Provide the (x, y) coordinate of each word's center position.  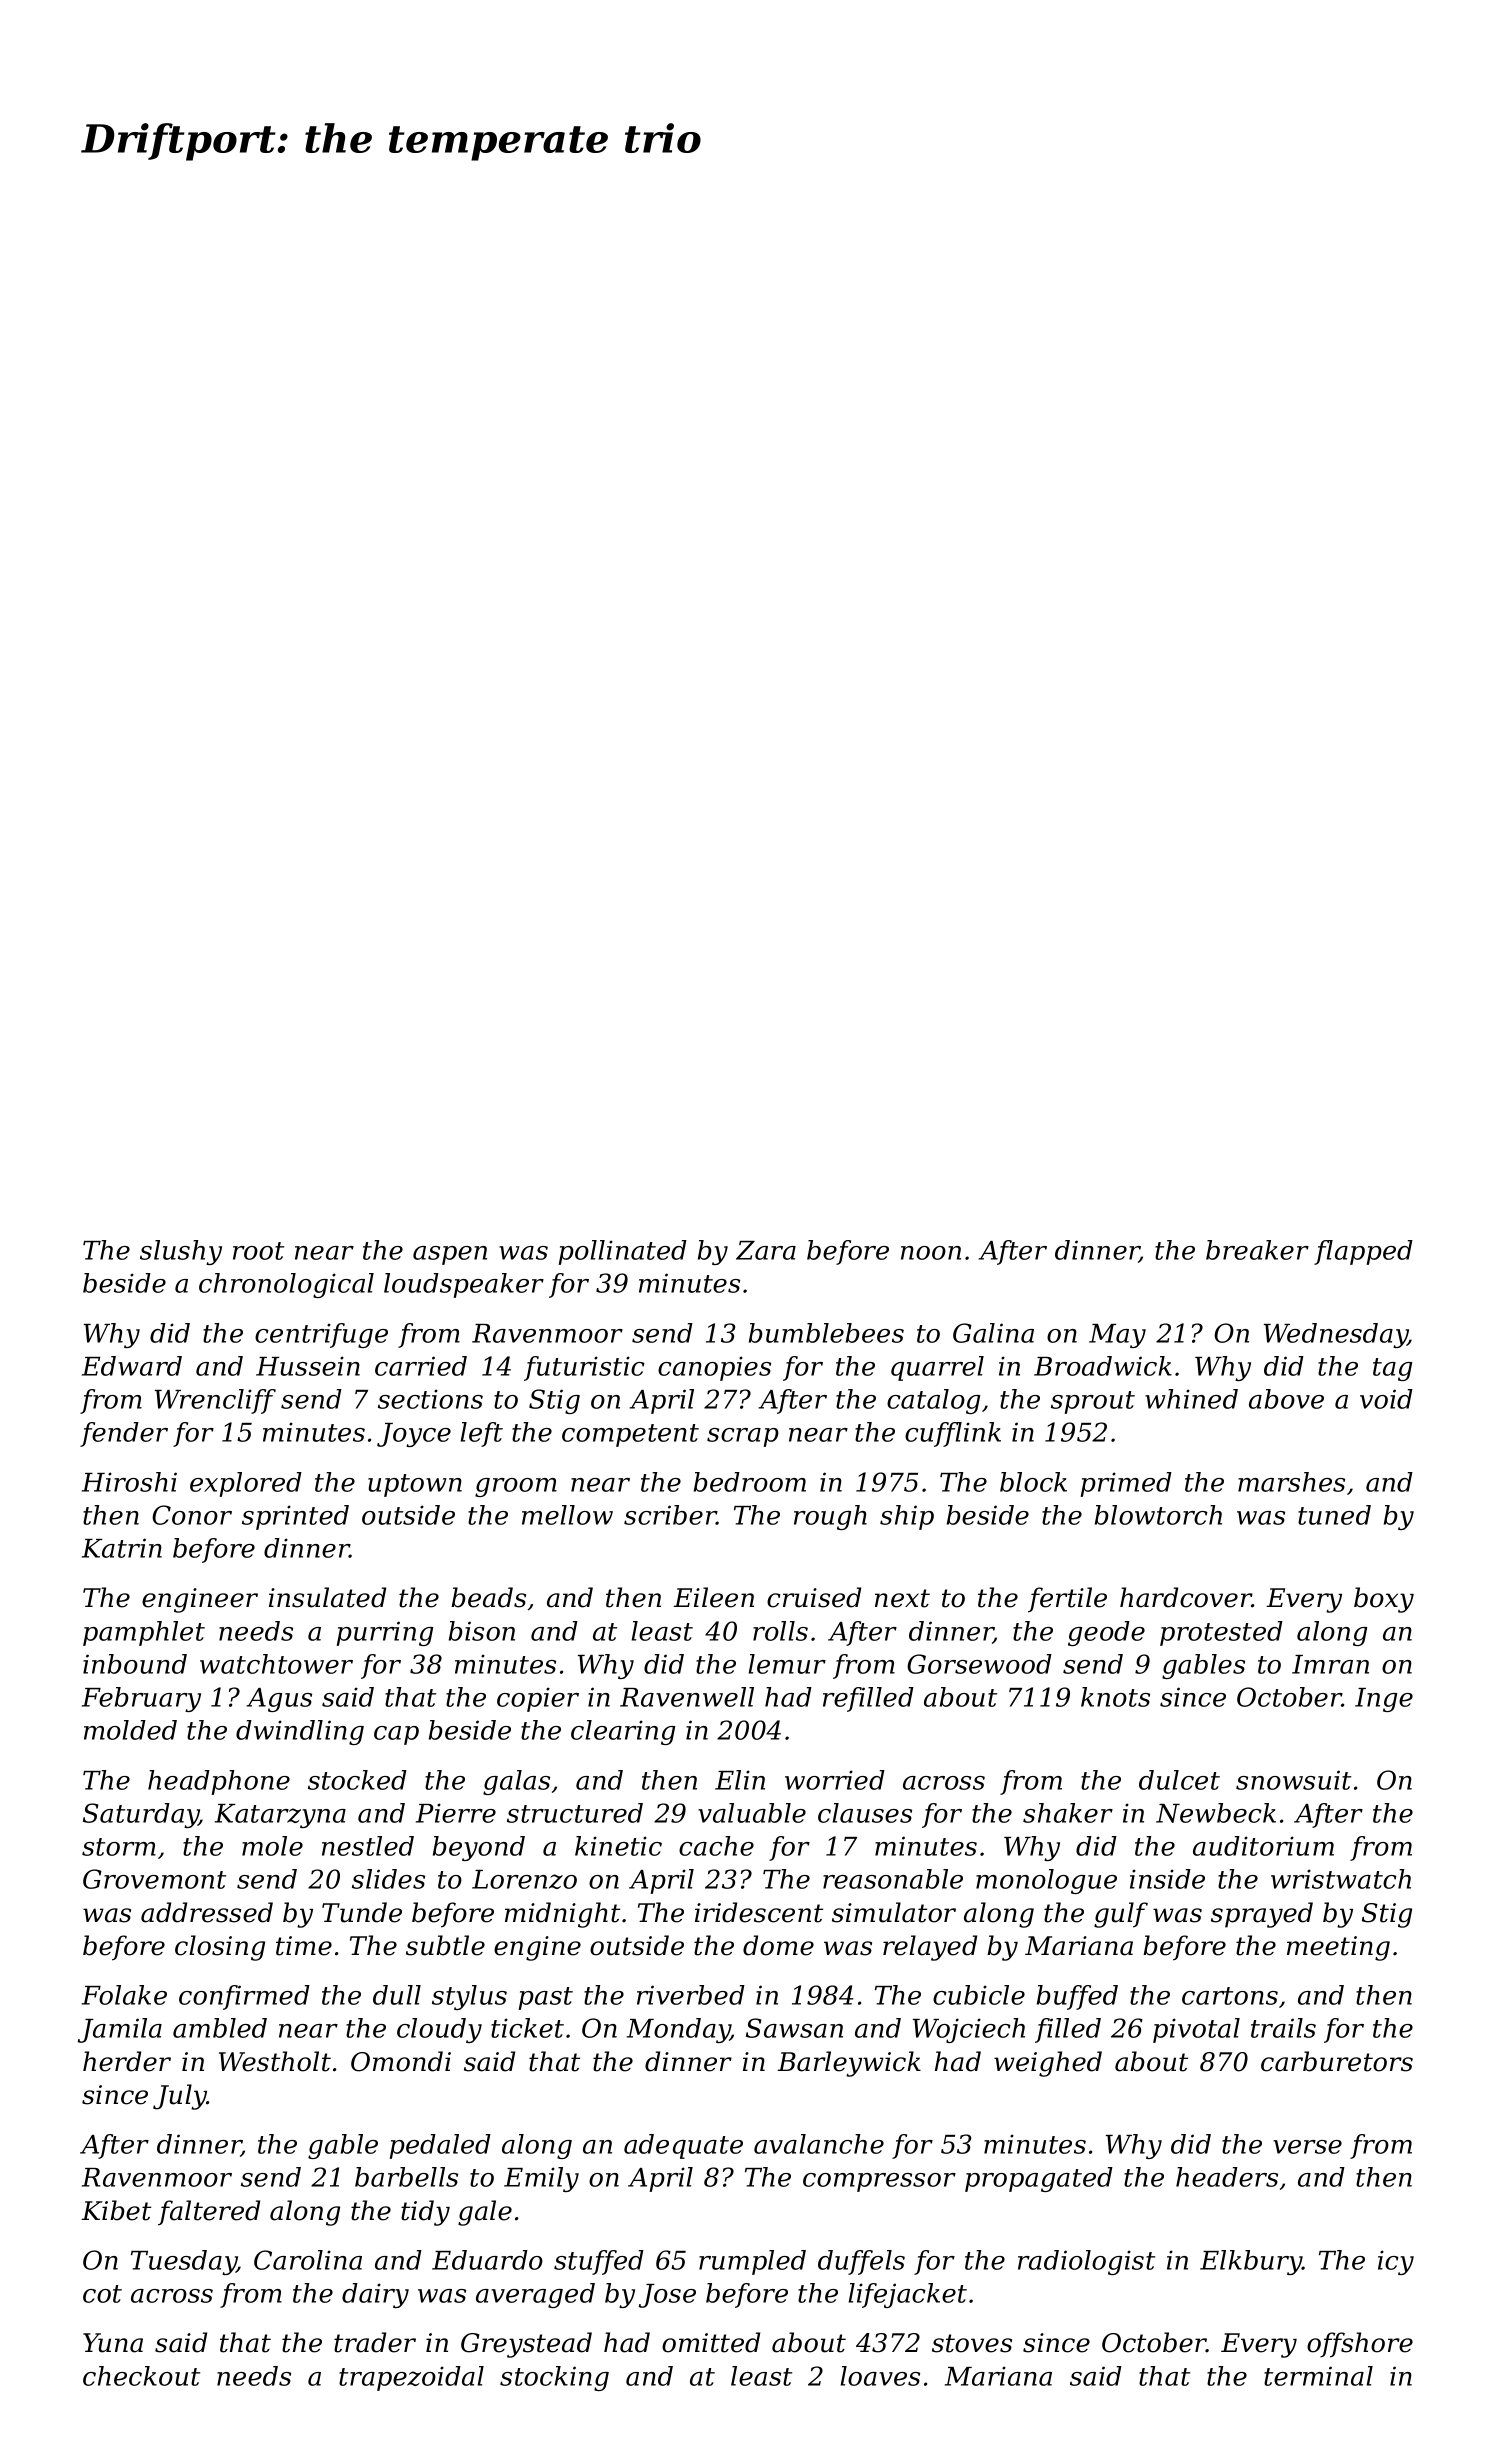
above (1286, 1399)
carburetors (1337, 2061)
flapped (1363, 1252)
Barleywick (849, 2064)
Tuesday (184, 2262)
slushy (181, 1252)
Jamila (120, 2030)
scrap (743, 1437)
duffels (861, 2262)
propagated (1039, 2179)
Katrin (122, 1548)
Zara (766, 1250)
